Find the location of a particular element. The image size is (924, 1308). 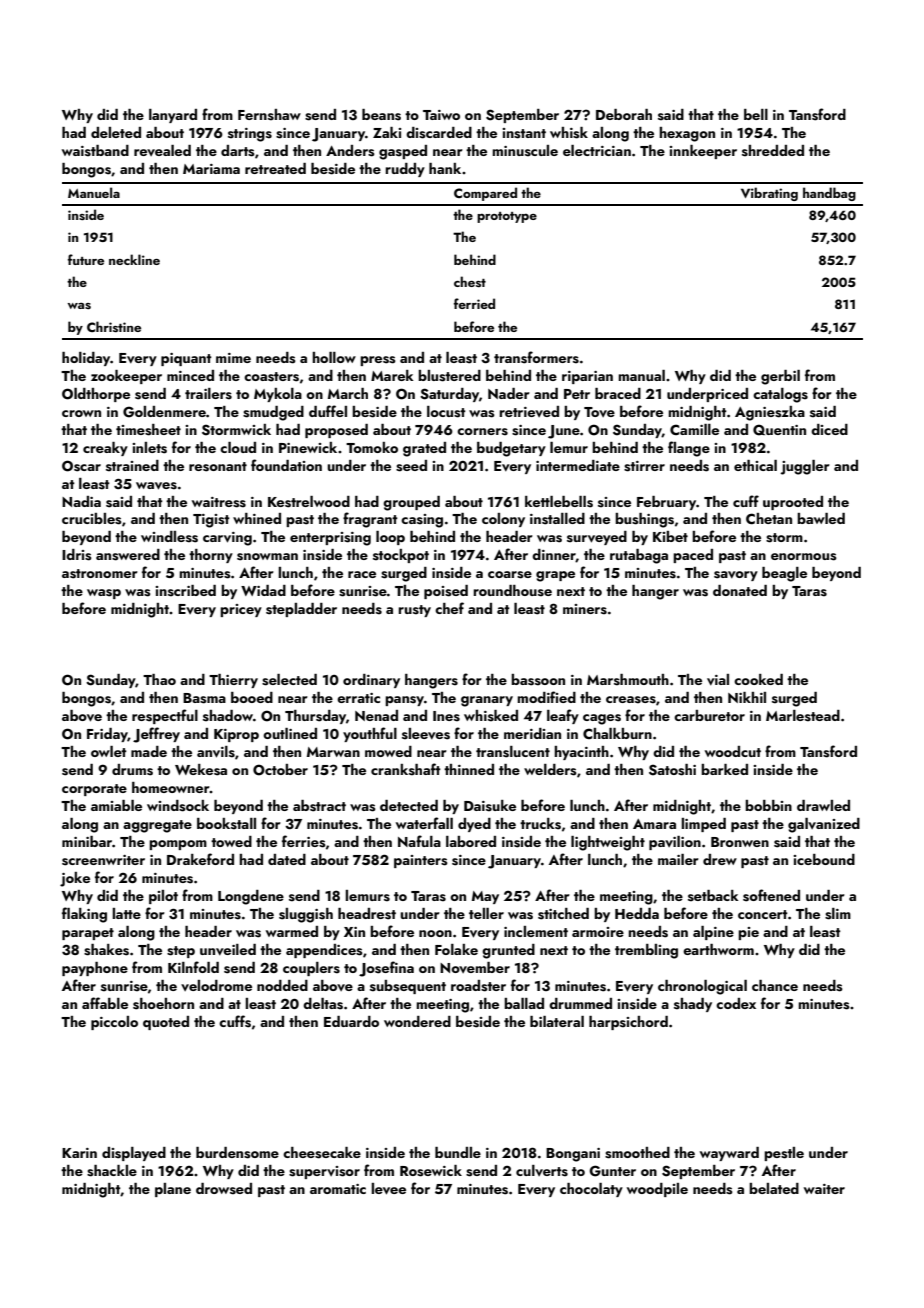

blustered is located at coordinates (449, 376).
